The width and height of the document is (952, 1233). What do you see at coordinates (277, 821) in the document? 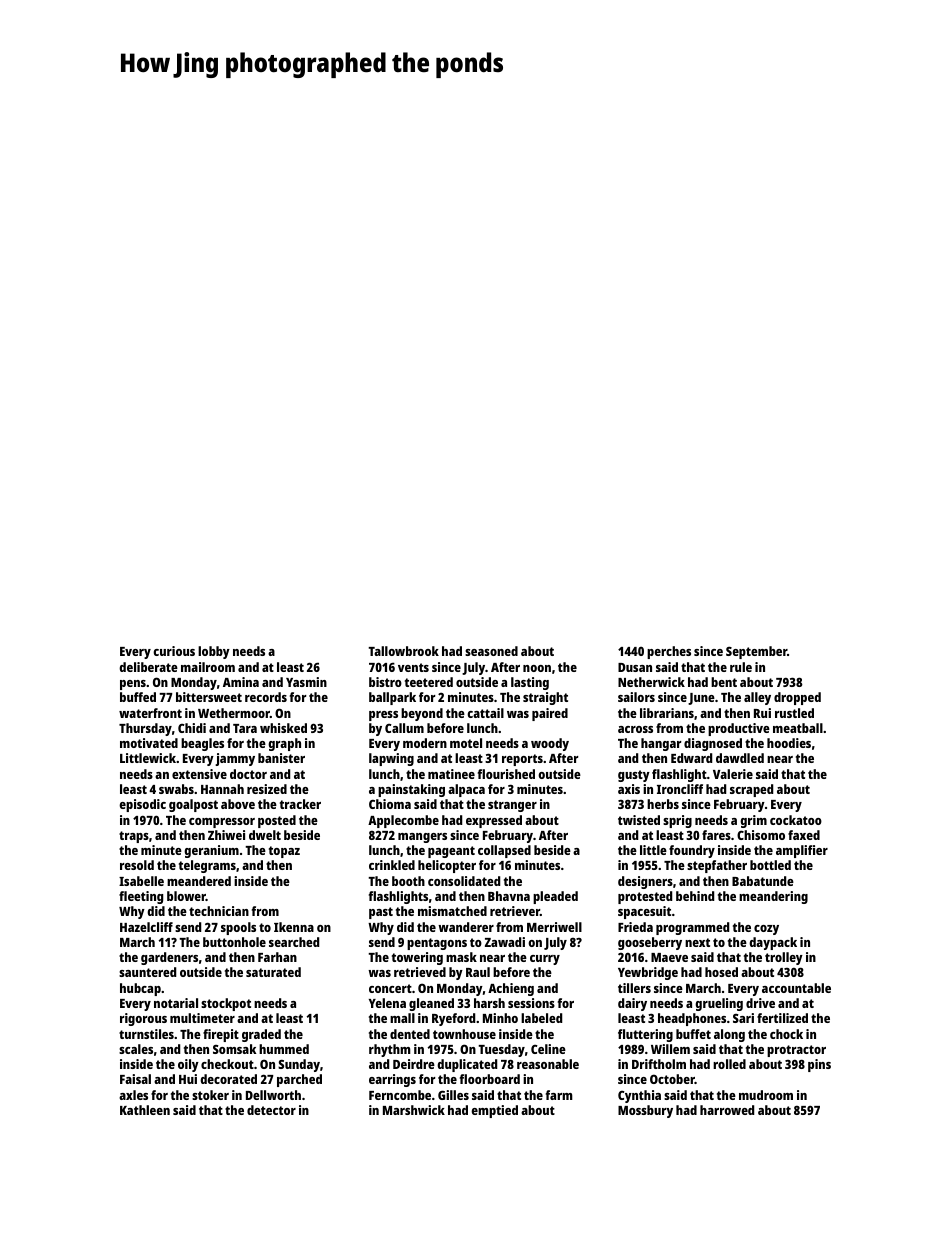
I see `posted` at bounding box center [277, 821].
